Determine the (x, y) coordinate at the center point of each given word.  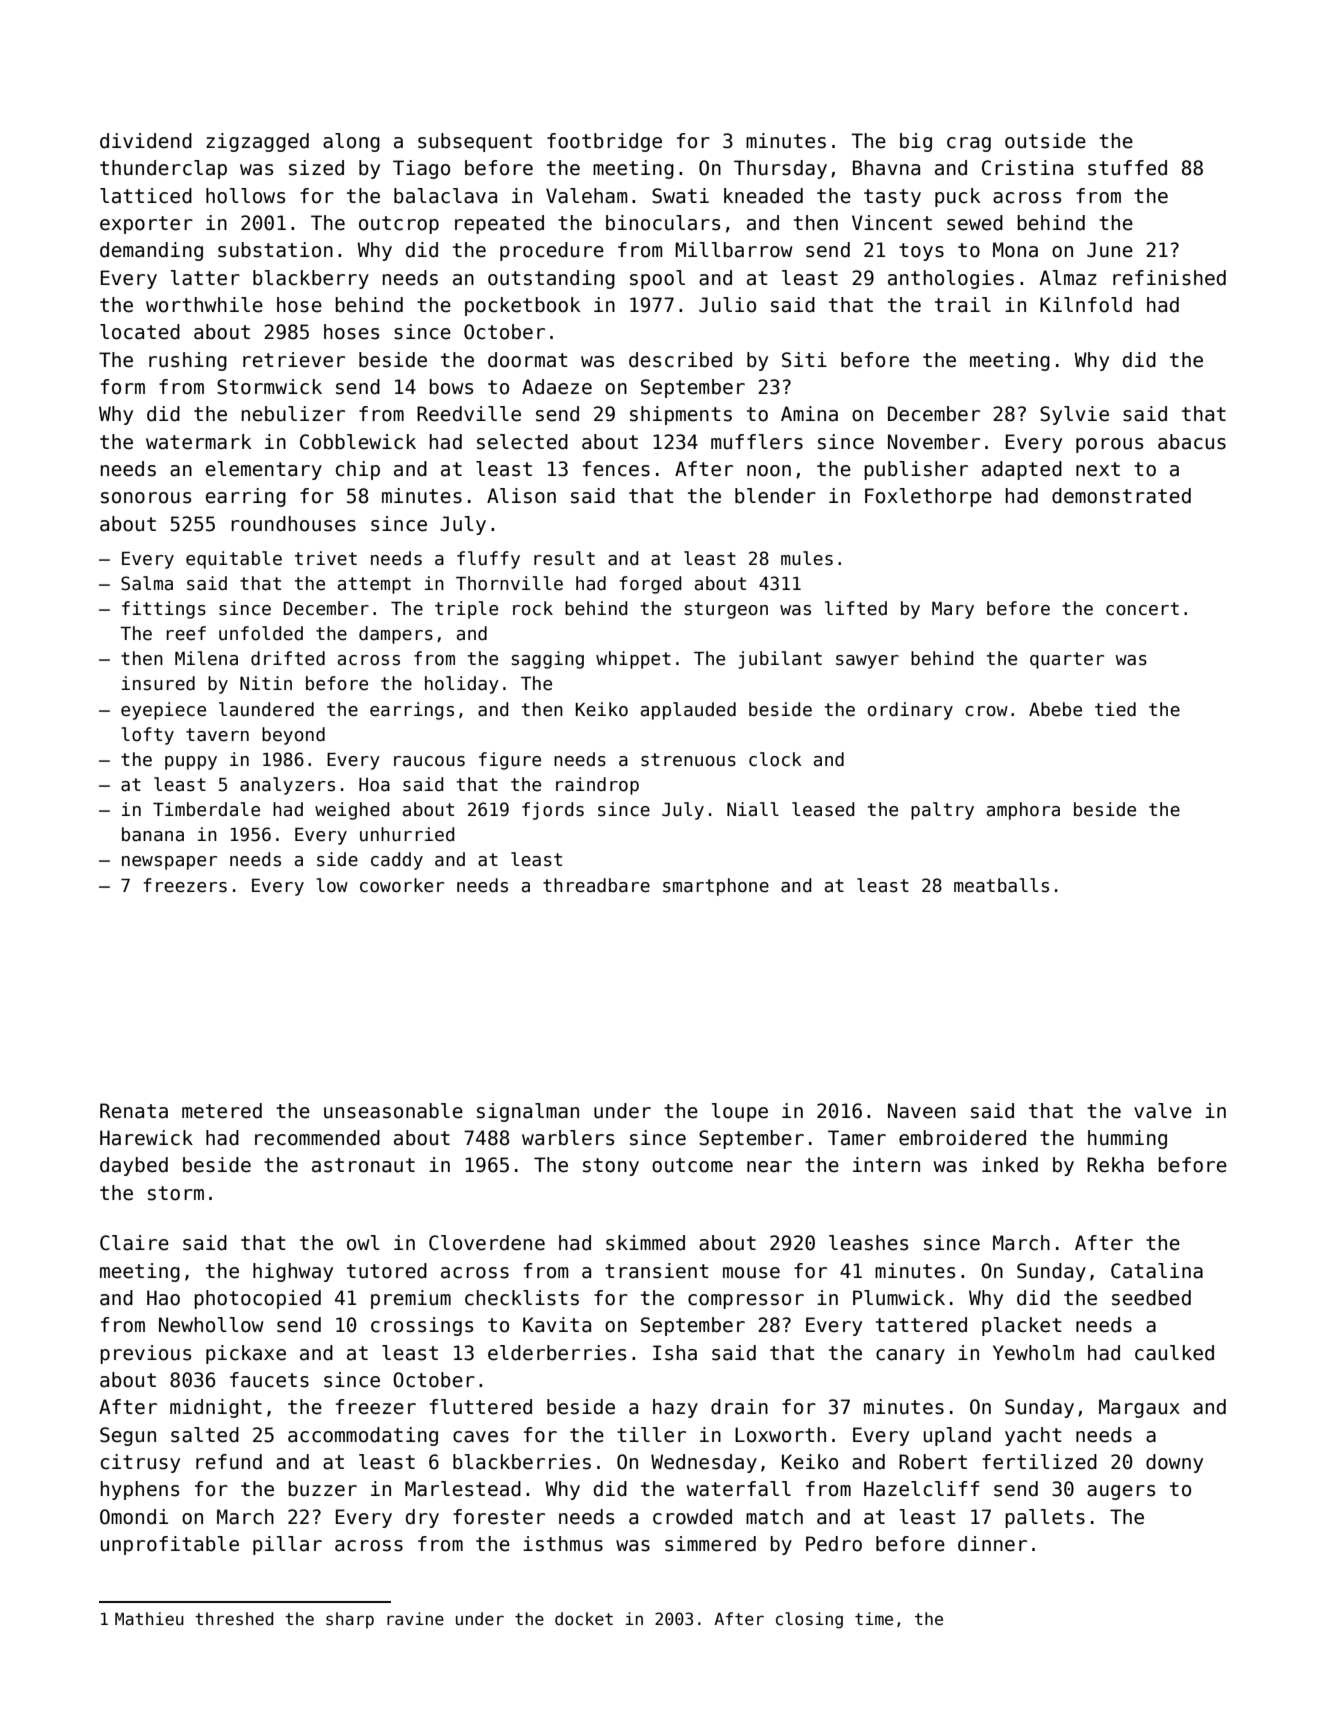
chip (358, 470)
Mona (1015, 250)
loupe (740, 1112)
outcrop (399, 225)
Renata (134, 1111)
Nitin (266, 683)
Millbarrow (734, 250)
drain (739, 1407)
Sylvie (1074, 415)
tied (1115, 709)
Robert (933, 1462)
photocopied (257, 1299)
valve (1163, 1111)
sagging (548, 660)
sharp (350, 1620)
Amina (809, 414)
